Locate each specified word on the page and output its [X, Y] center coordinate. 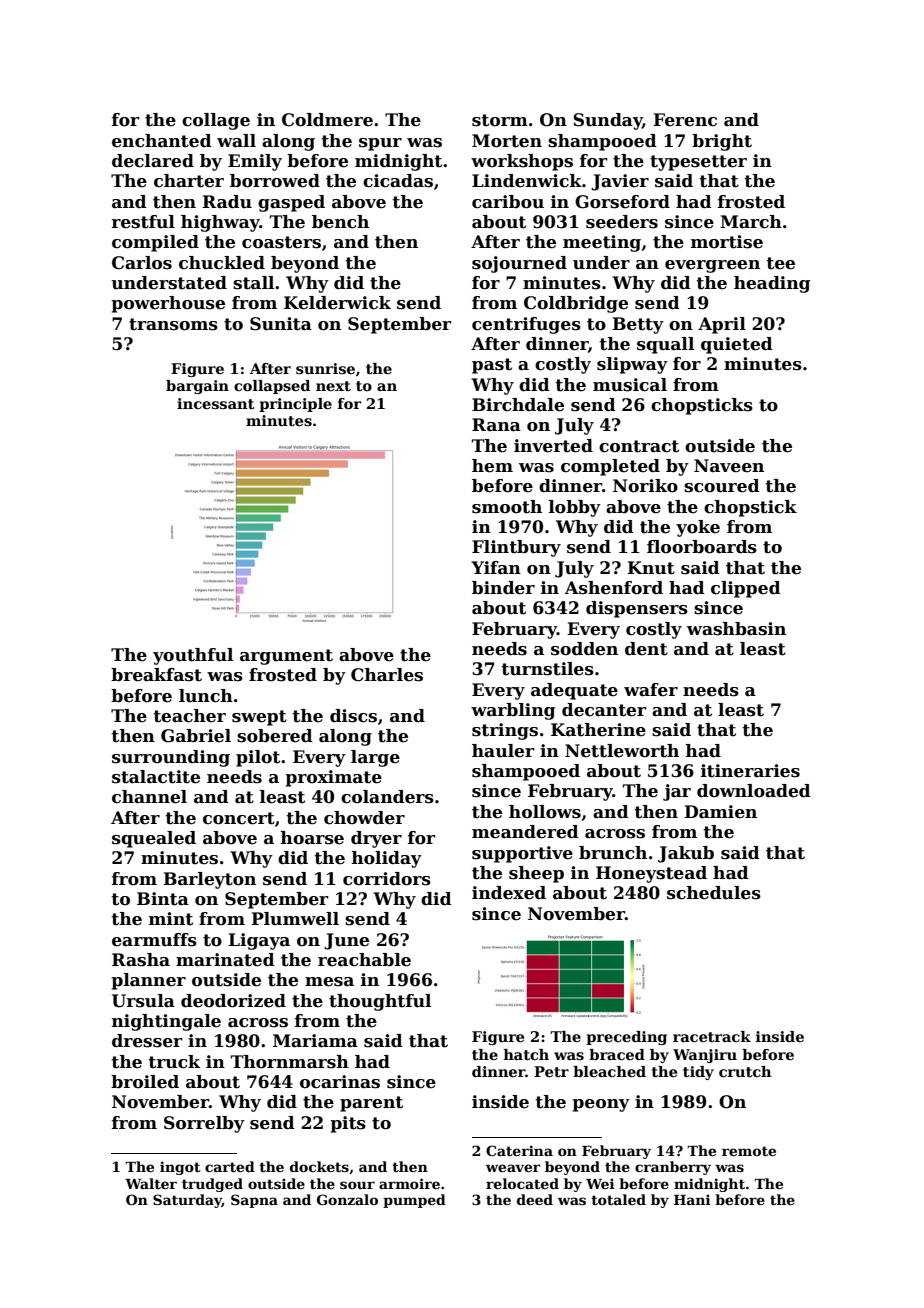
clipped [746, 589]
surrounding [171, 758]
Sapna [254, 1201]
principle [295, 405]
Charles [387, 675]
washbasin [736, 629]
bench [340, 222]
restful [143, 222]
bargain [197, 387]
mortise [727, 242]
